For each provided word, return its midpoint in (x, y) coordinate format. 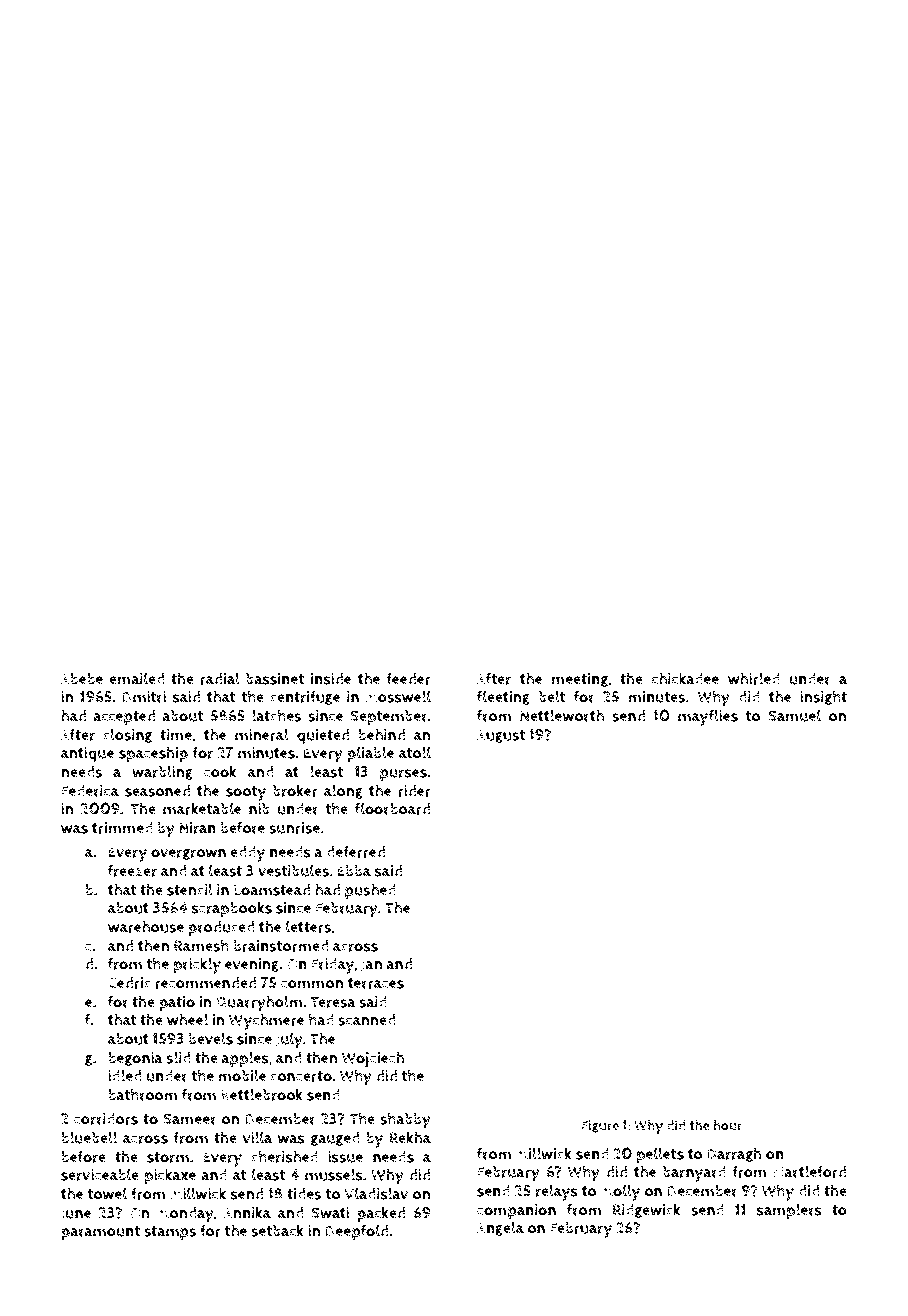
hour (728, 1125)
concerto (301, 1076)
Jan (372, 965)
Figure (600, 1126)
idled (125, 1075)
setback (277, 1230)
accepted (124, 718)
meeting (580, 680)
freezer (132, 870)
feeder (408, 678)
